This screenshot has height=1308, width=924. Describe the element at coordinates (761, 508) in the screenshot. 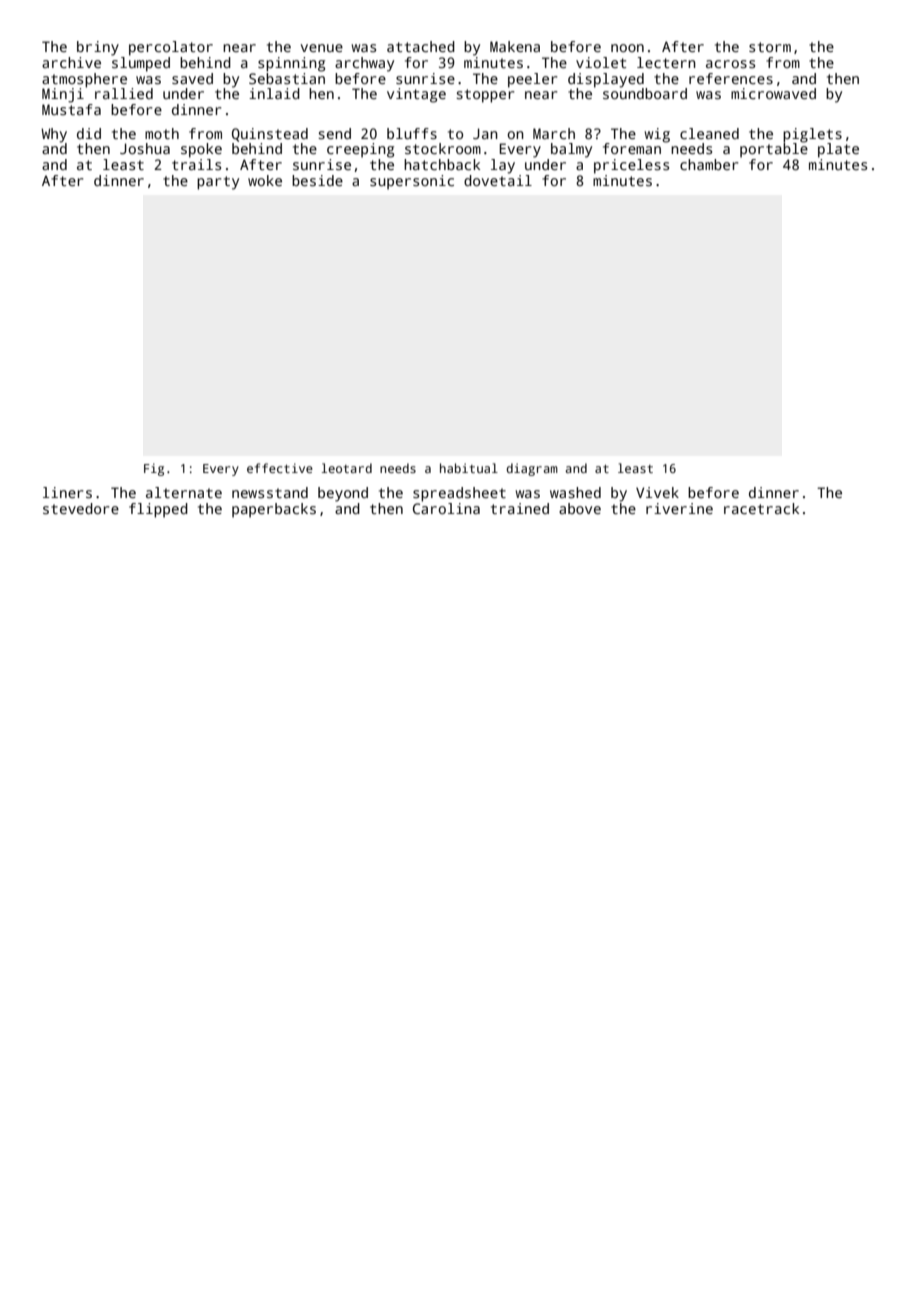

I see `racetrack` at that location.
